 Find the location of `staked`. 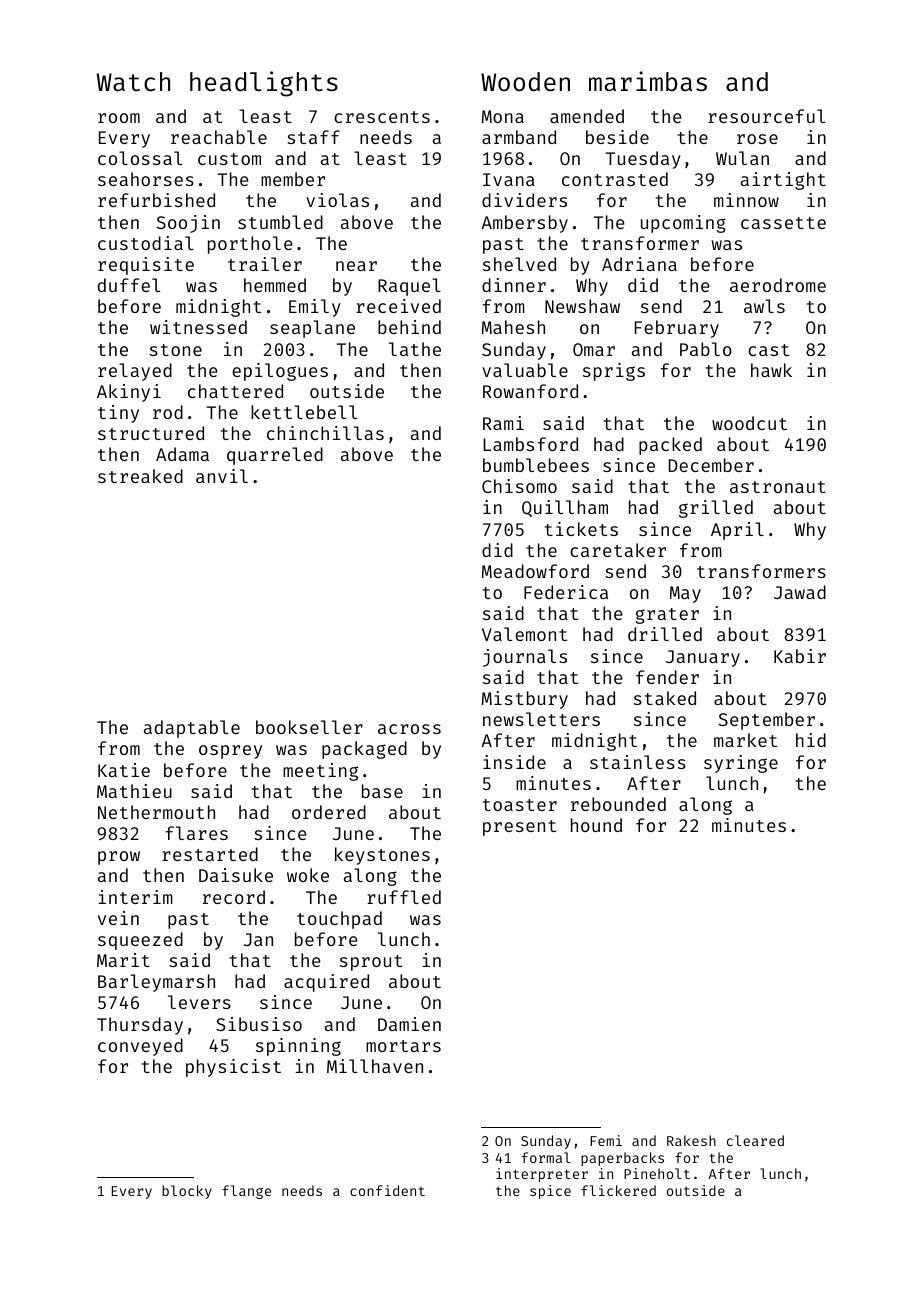

staked is located at coordinates (665, 698).
